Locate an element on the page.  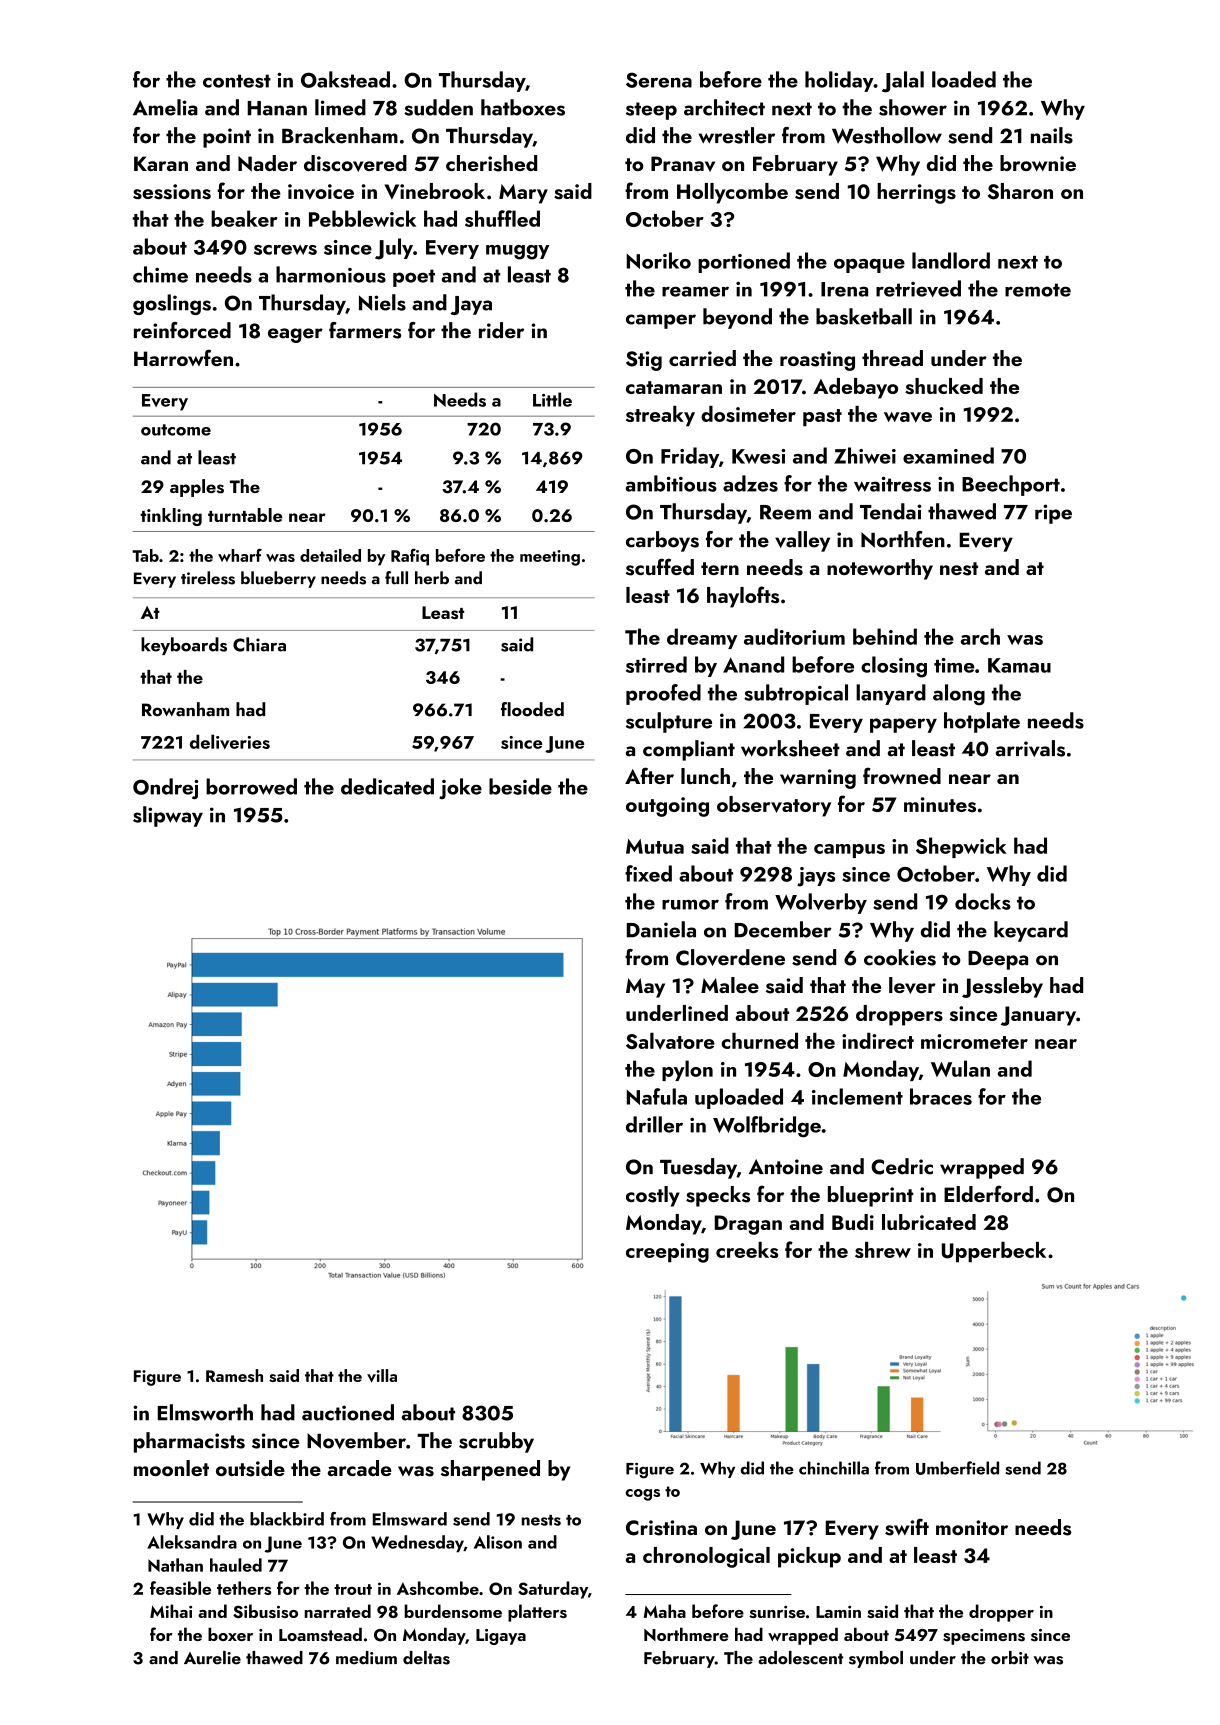
pharmacists is located at coordinates (189, 1442).
